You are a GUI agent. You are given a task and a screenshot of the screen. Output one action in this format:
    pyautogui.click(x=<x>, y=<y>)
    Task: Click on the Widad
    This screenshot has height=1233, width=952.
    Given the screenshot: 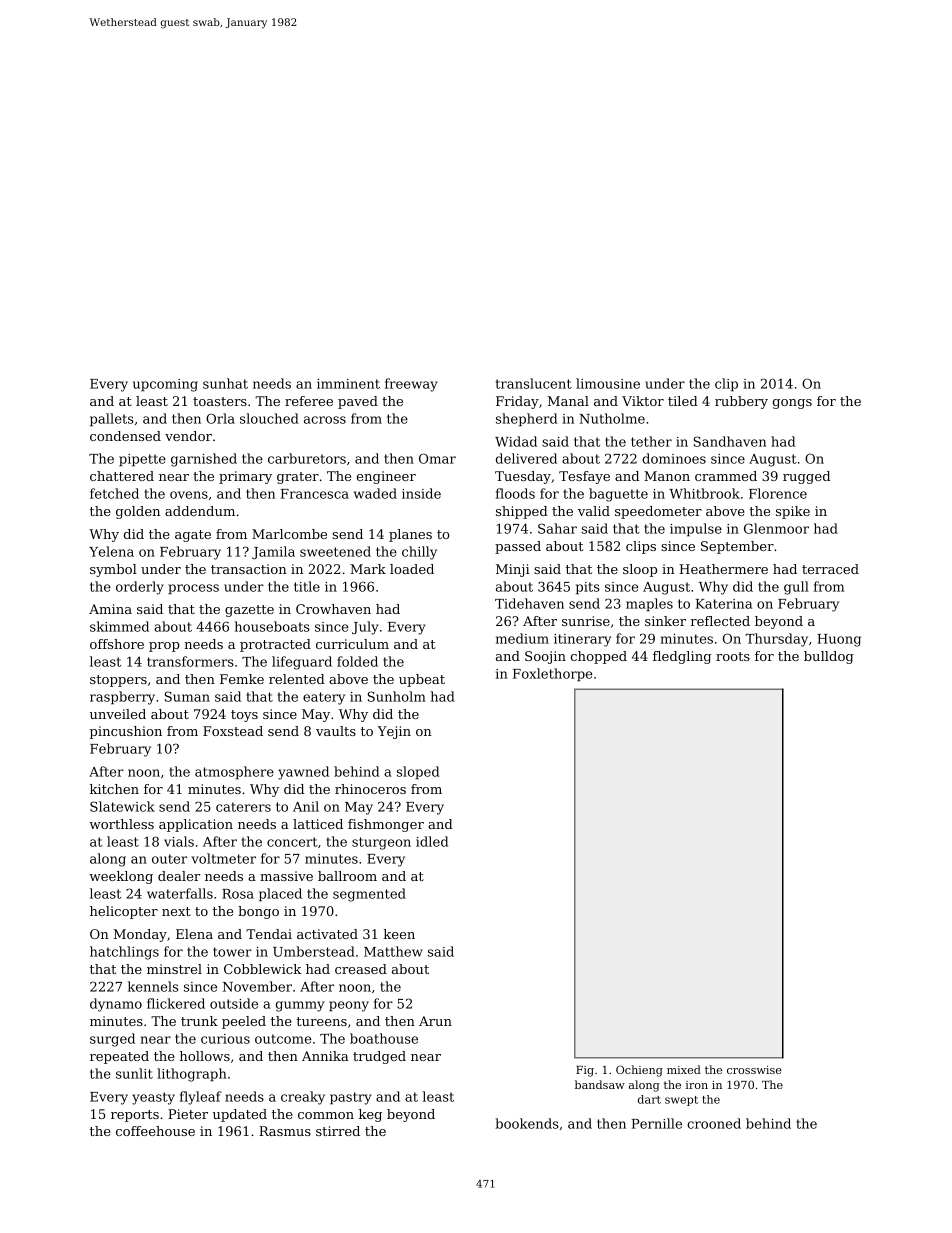 What is the action you would take?
    pyautogui.click(x=516, y=441)
